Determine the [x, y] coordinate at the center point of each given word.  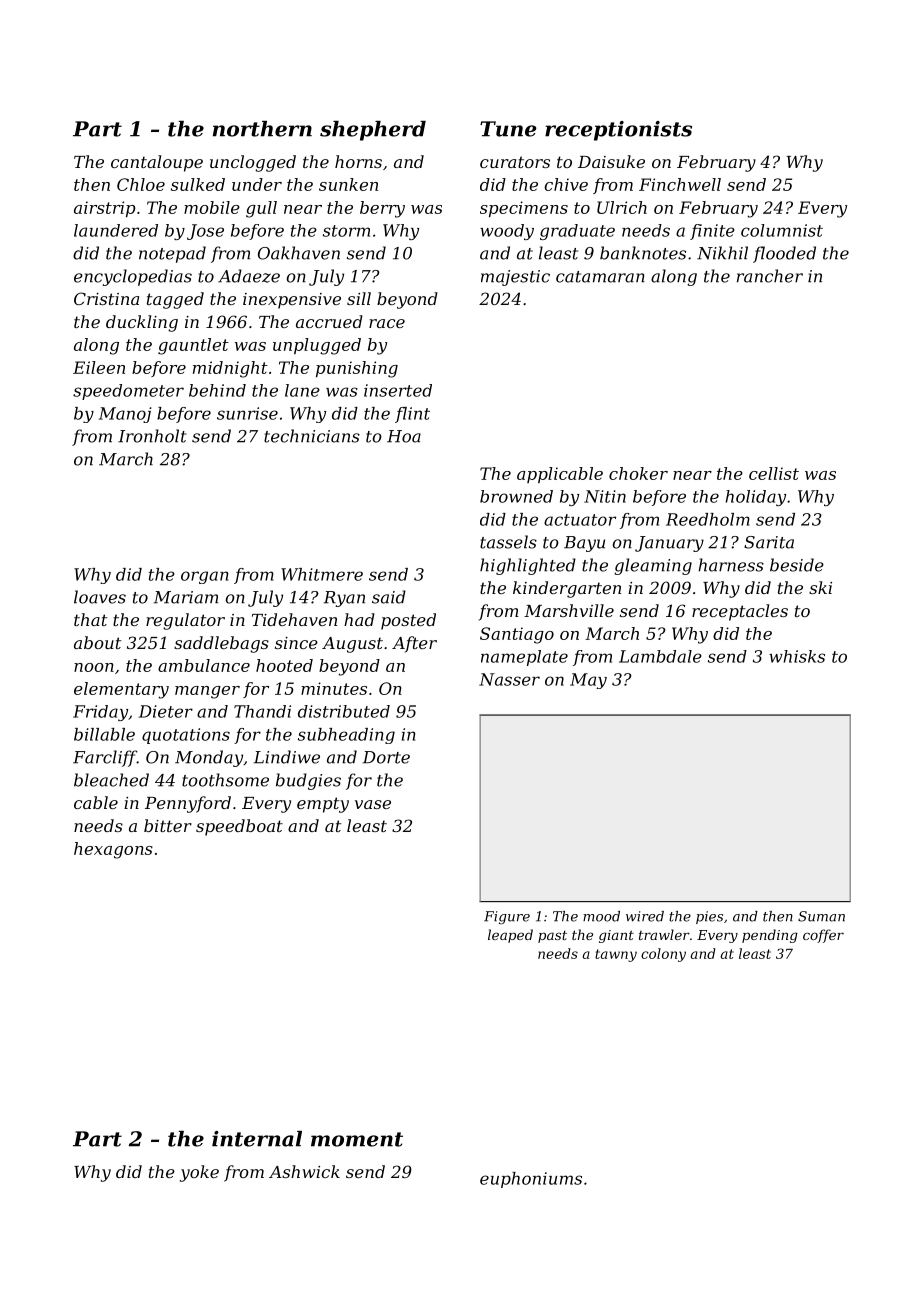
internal [257, 1139]
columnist [782, 230]
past [552, 936]
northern [262, 129]
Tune [508, 129]
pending [770, 936]
